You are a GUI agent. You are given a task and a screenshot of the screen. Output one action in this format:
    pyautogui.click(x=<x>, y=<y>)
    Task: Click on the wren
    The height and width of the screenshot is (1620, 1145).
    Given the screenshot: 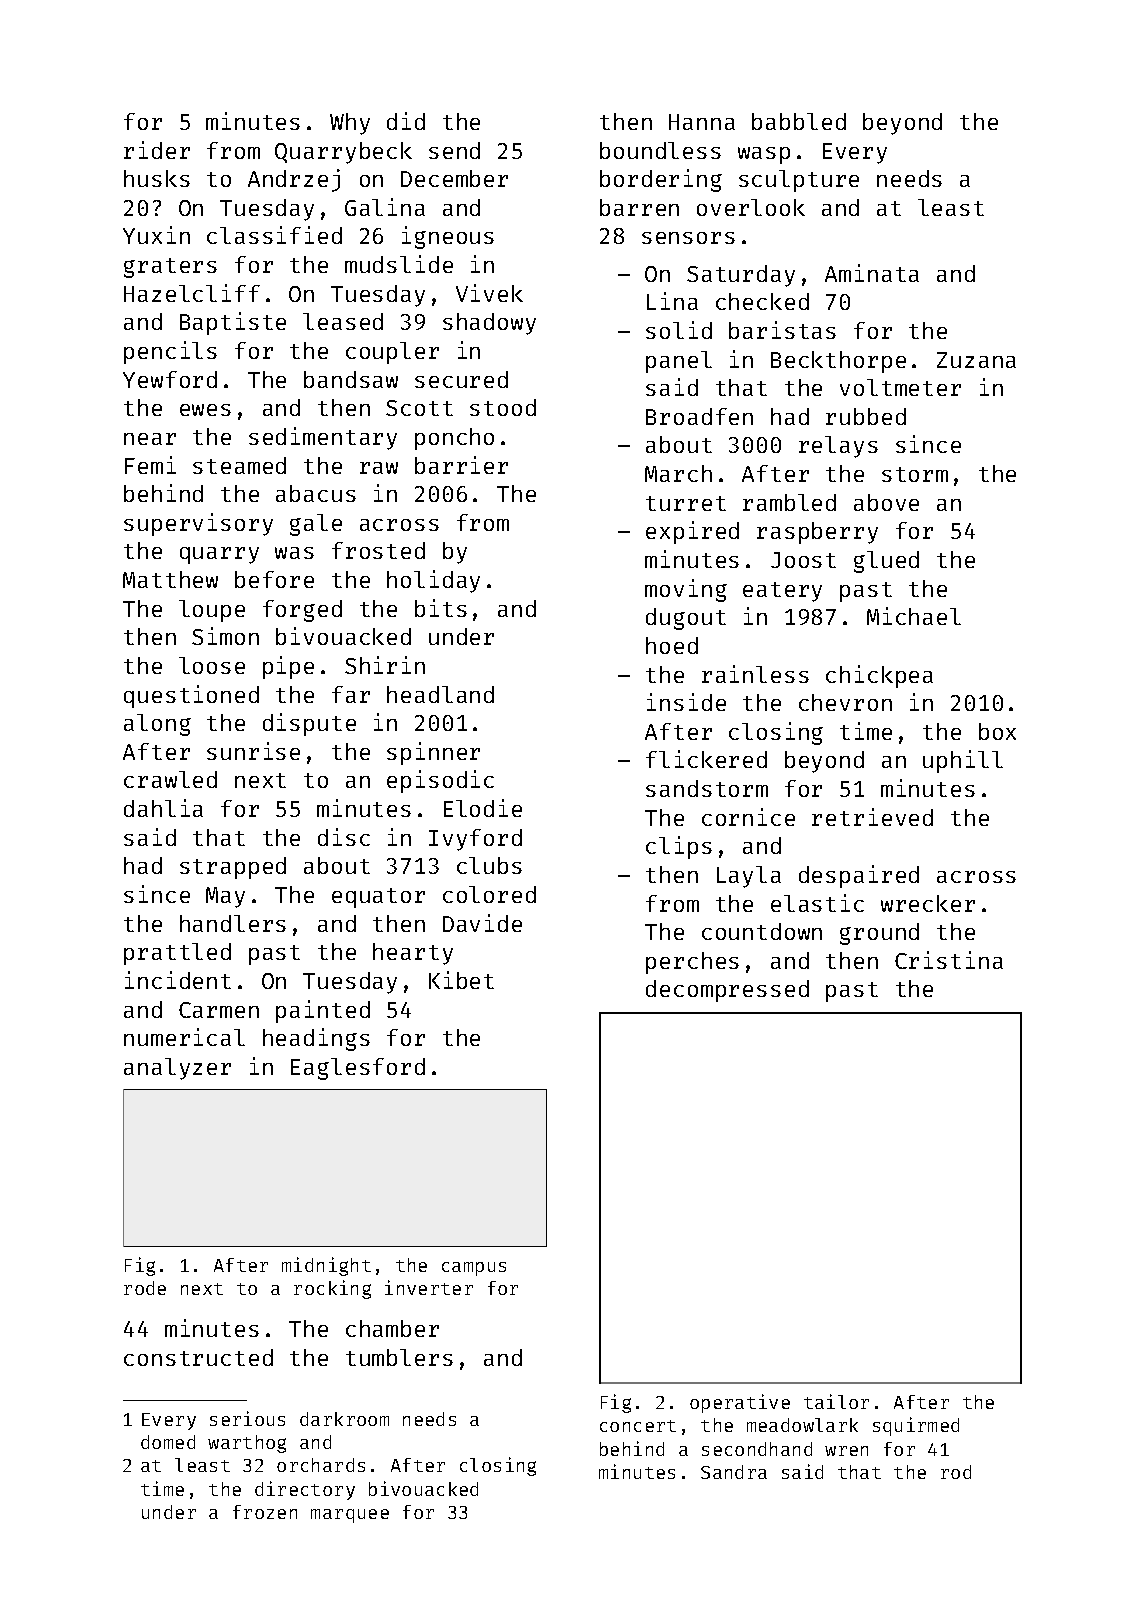 What is the action you would take?
    pyautogui.click(x=846, y=1451)
